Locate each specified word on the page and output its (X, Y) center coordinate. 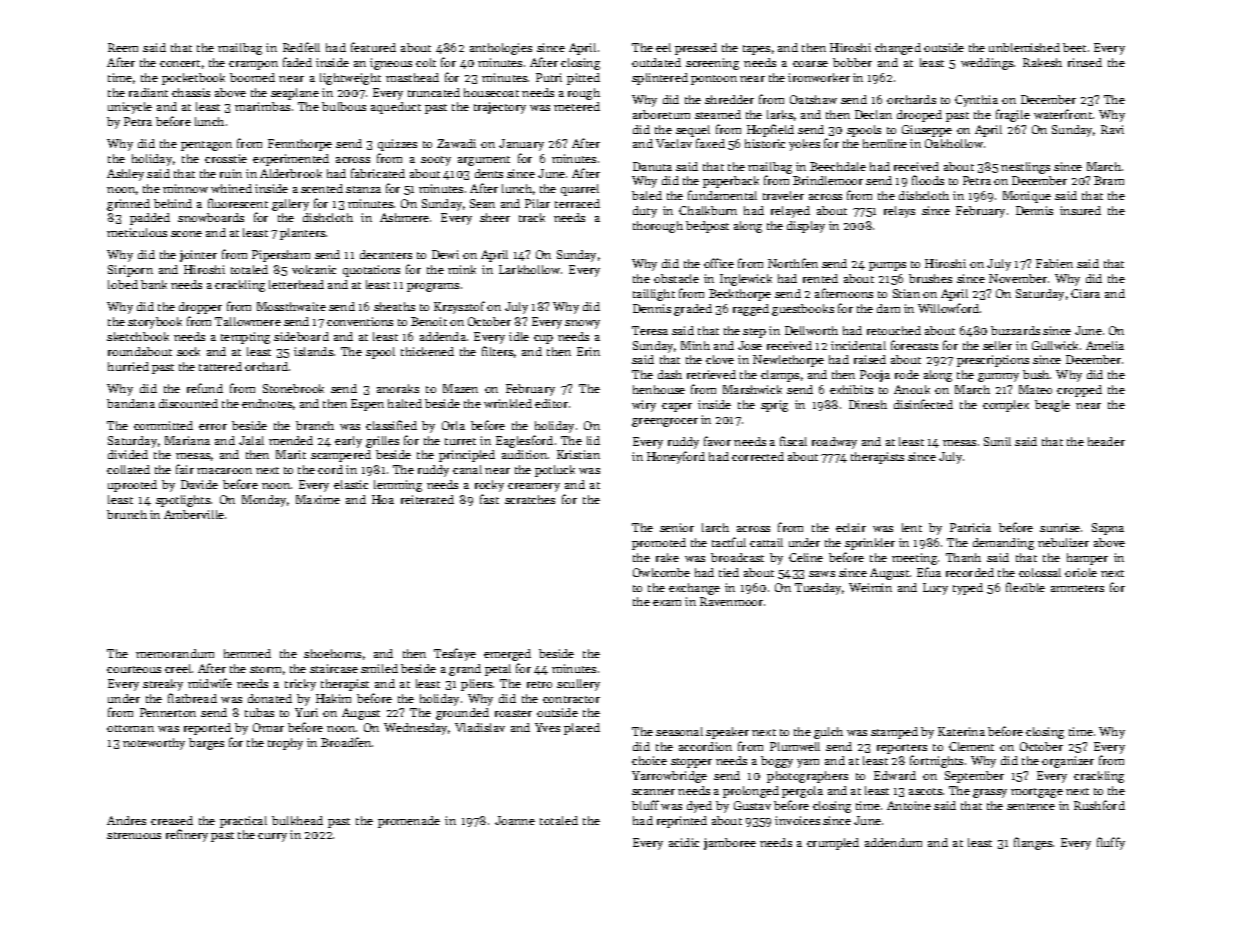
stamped (894, 733)
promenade (409, 822)
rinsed (1085, 62)
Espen (367, 405)
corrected (758, 456)
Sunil (997, 441)
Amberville (194, 514)
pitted (583, 79)
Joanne (515, 820)
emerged (507, 655)
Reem (123, 47)
